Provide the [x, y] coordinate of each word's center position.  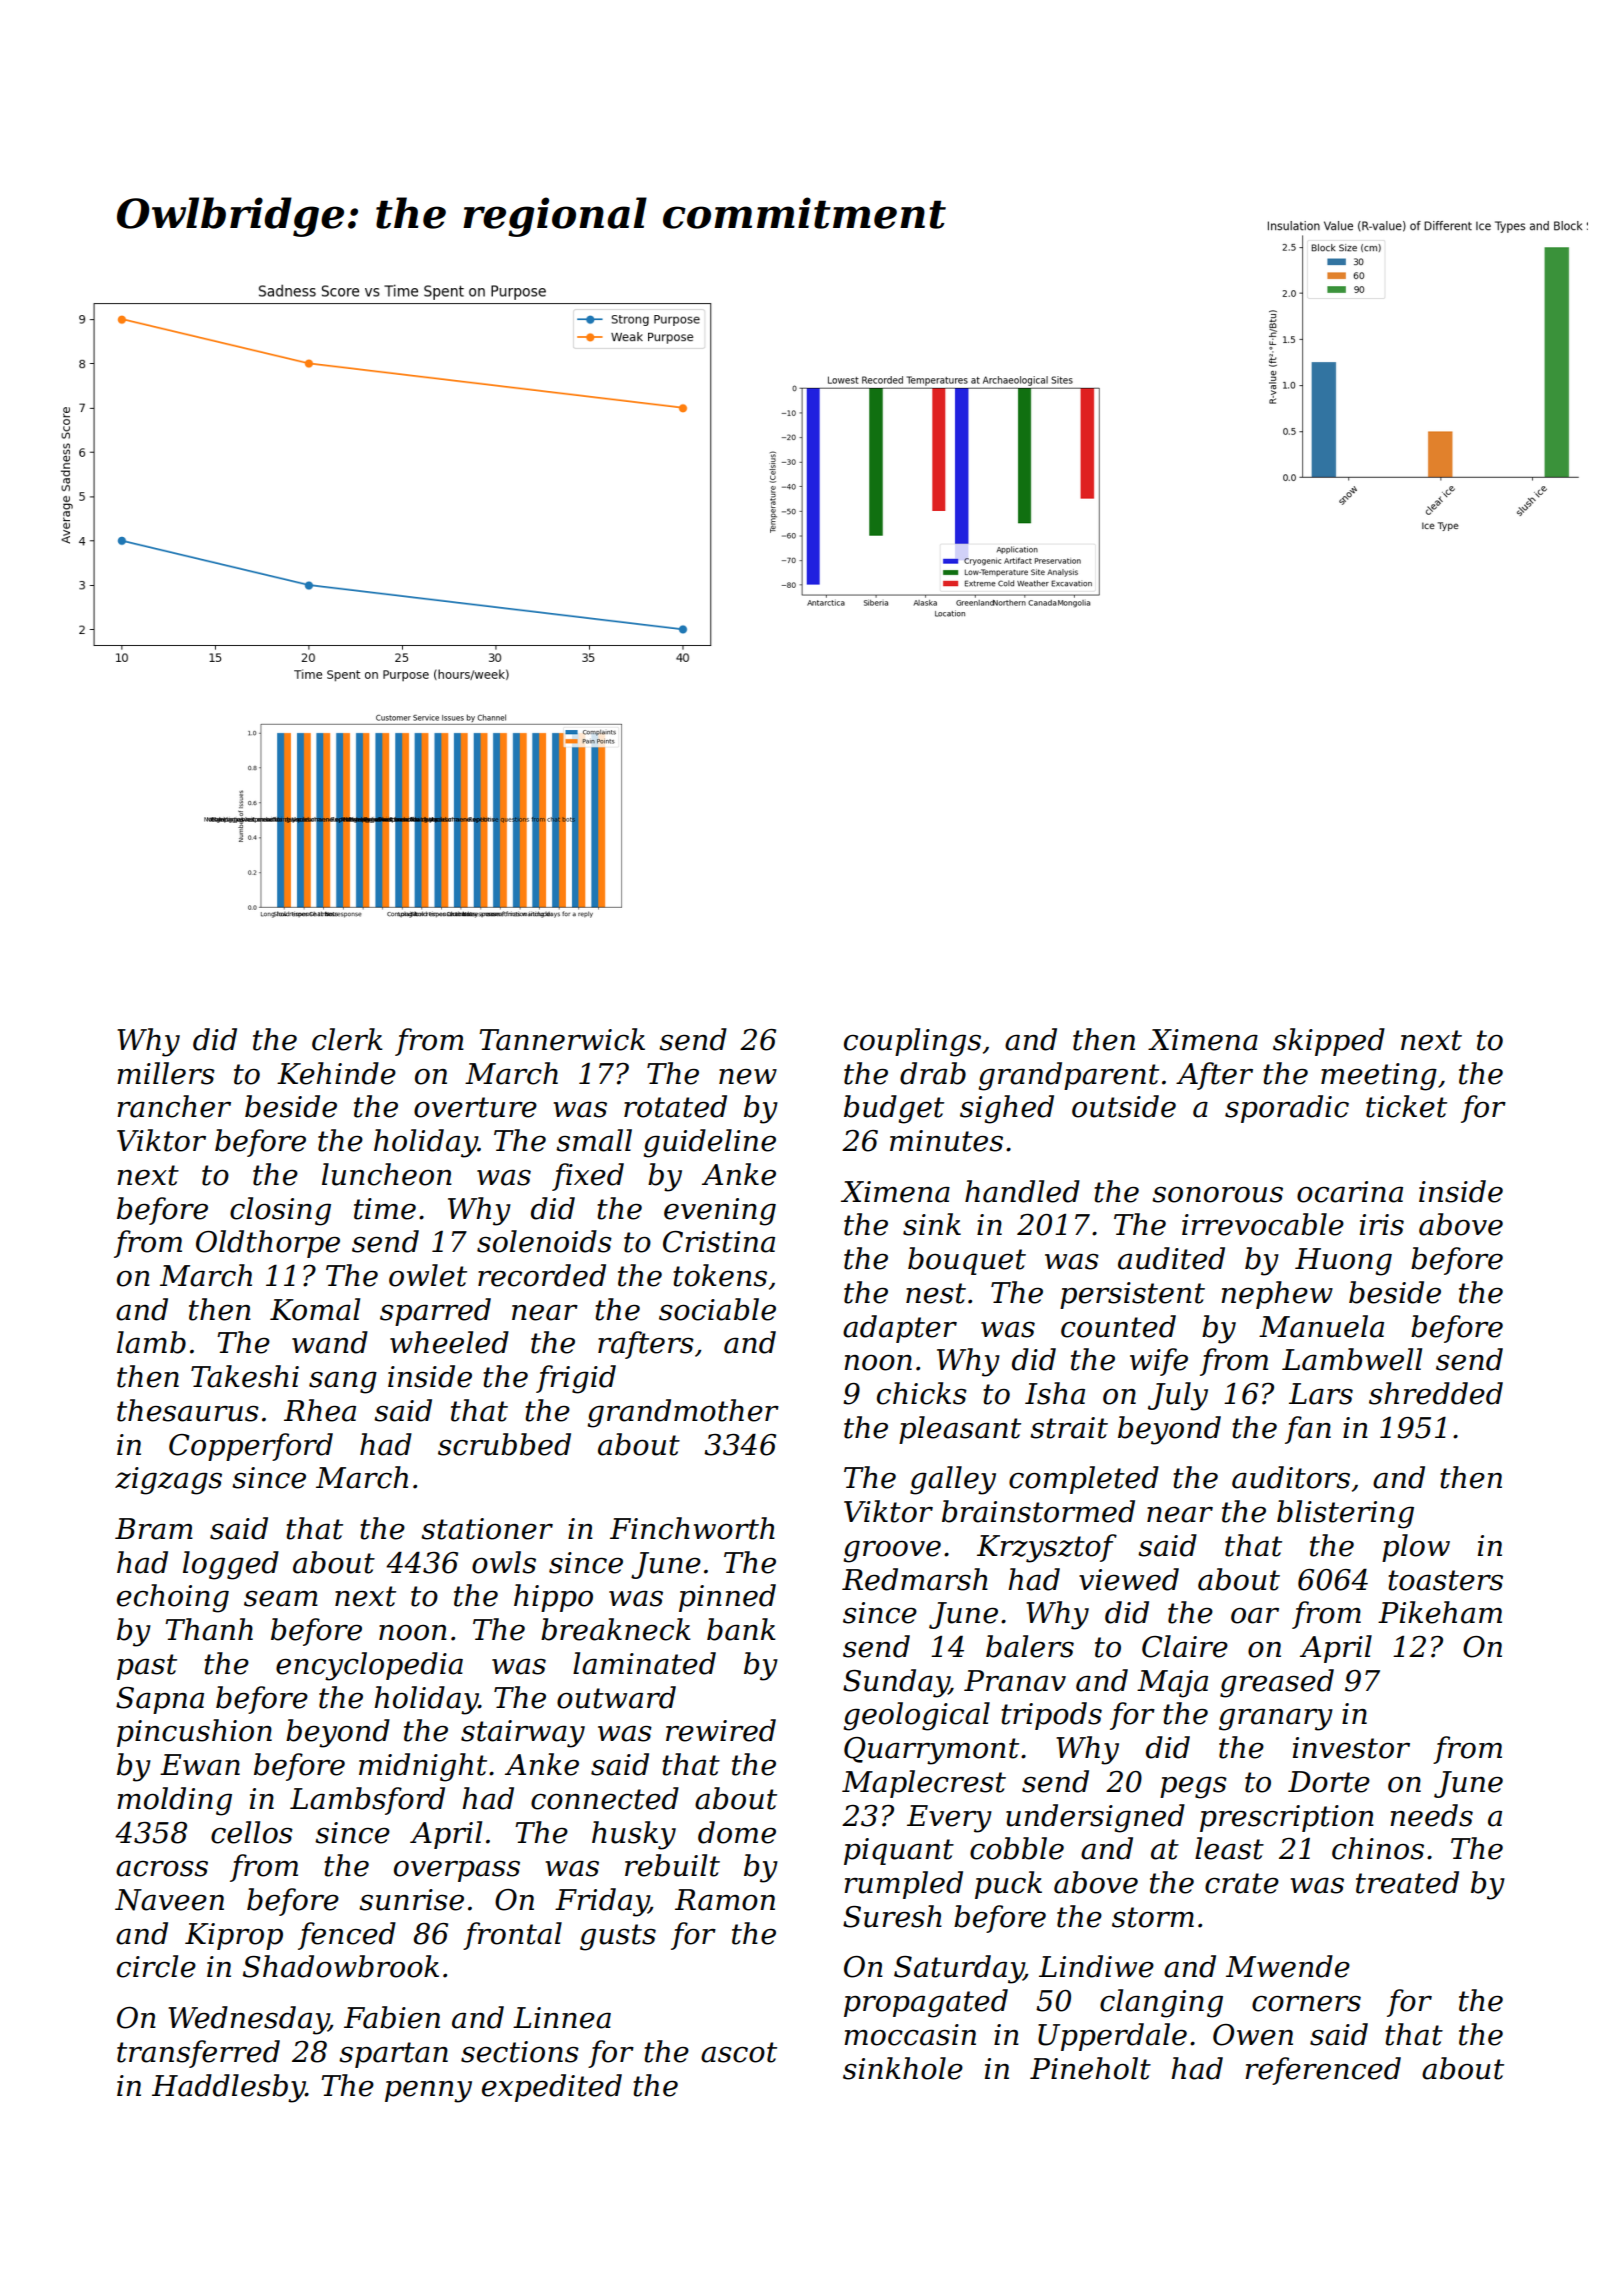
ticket [1406, 1106]
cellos [252, 1832]
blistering [1345, 1514]
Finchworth [692, 1528]
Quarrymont [931, 1751]
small [594, 1140]
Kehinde [336, 1073]
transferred [198, 2054]
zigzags [168, 1481]
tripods [1051, 1716]
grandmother [683, 1413]
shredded [1436, 1393]
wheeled [449, 1342]
